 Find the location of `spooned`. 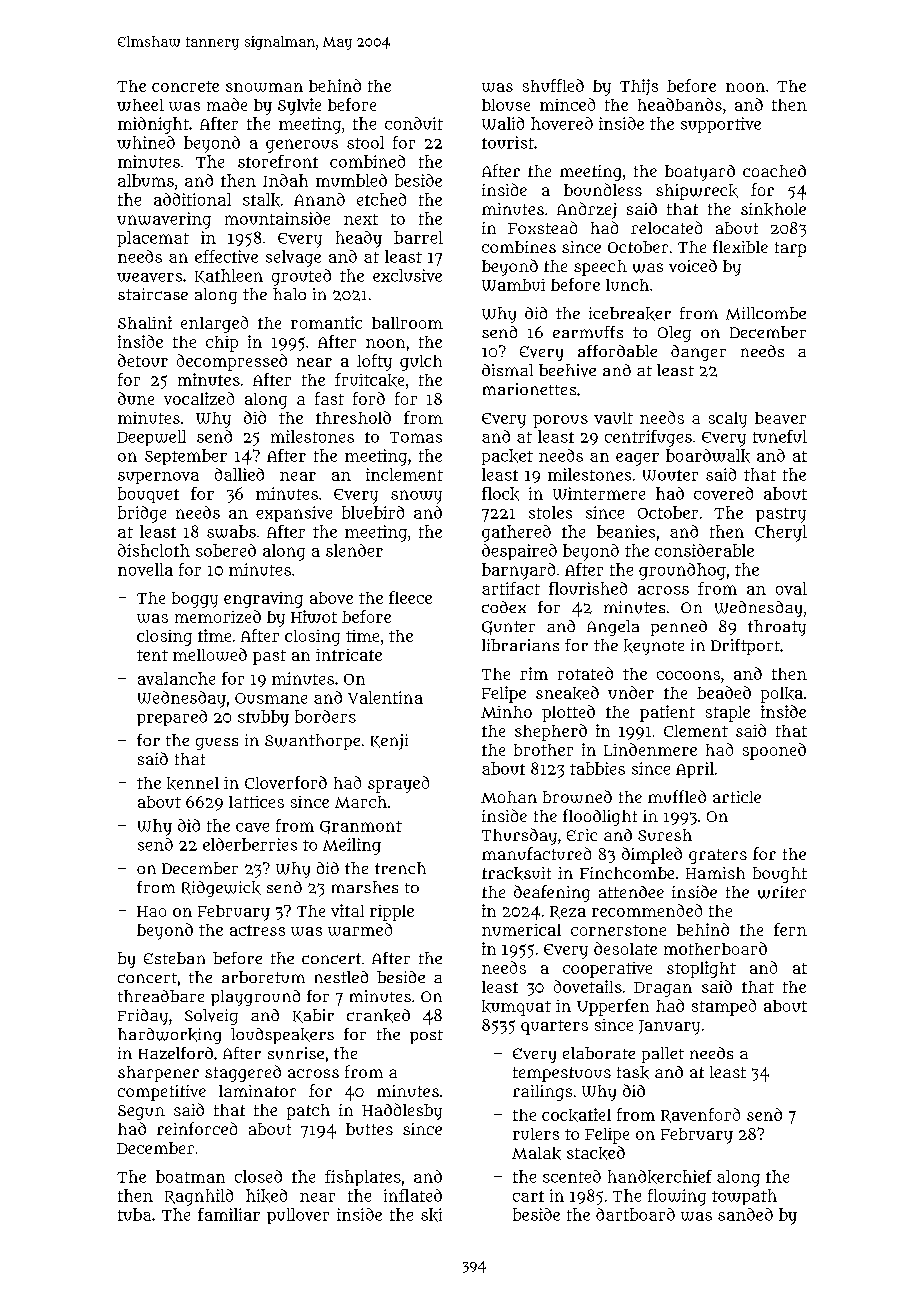

spooned is located at coordinates (774, 751).
